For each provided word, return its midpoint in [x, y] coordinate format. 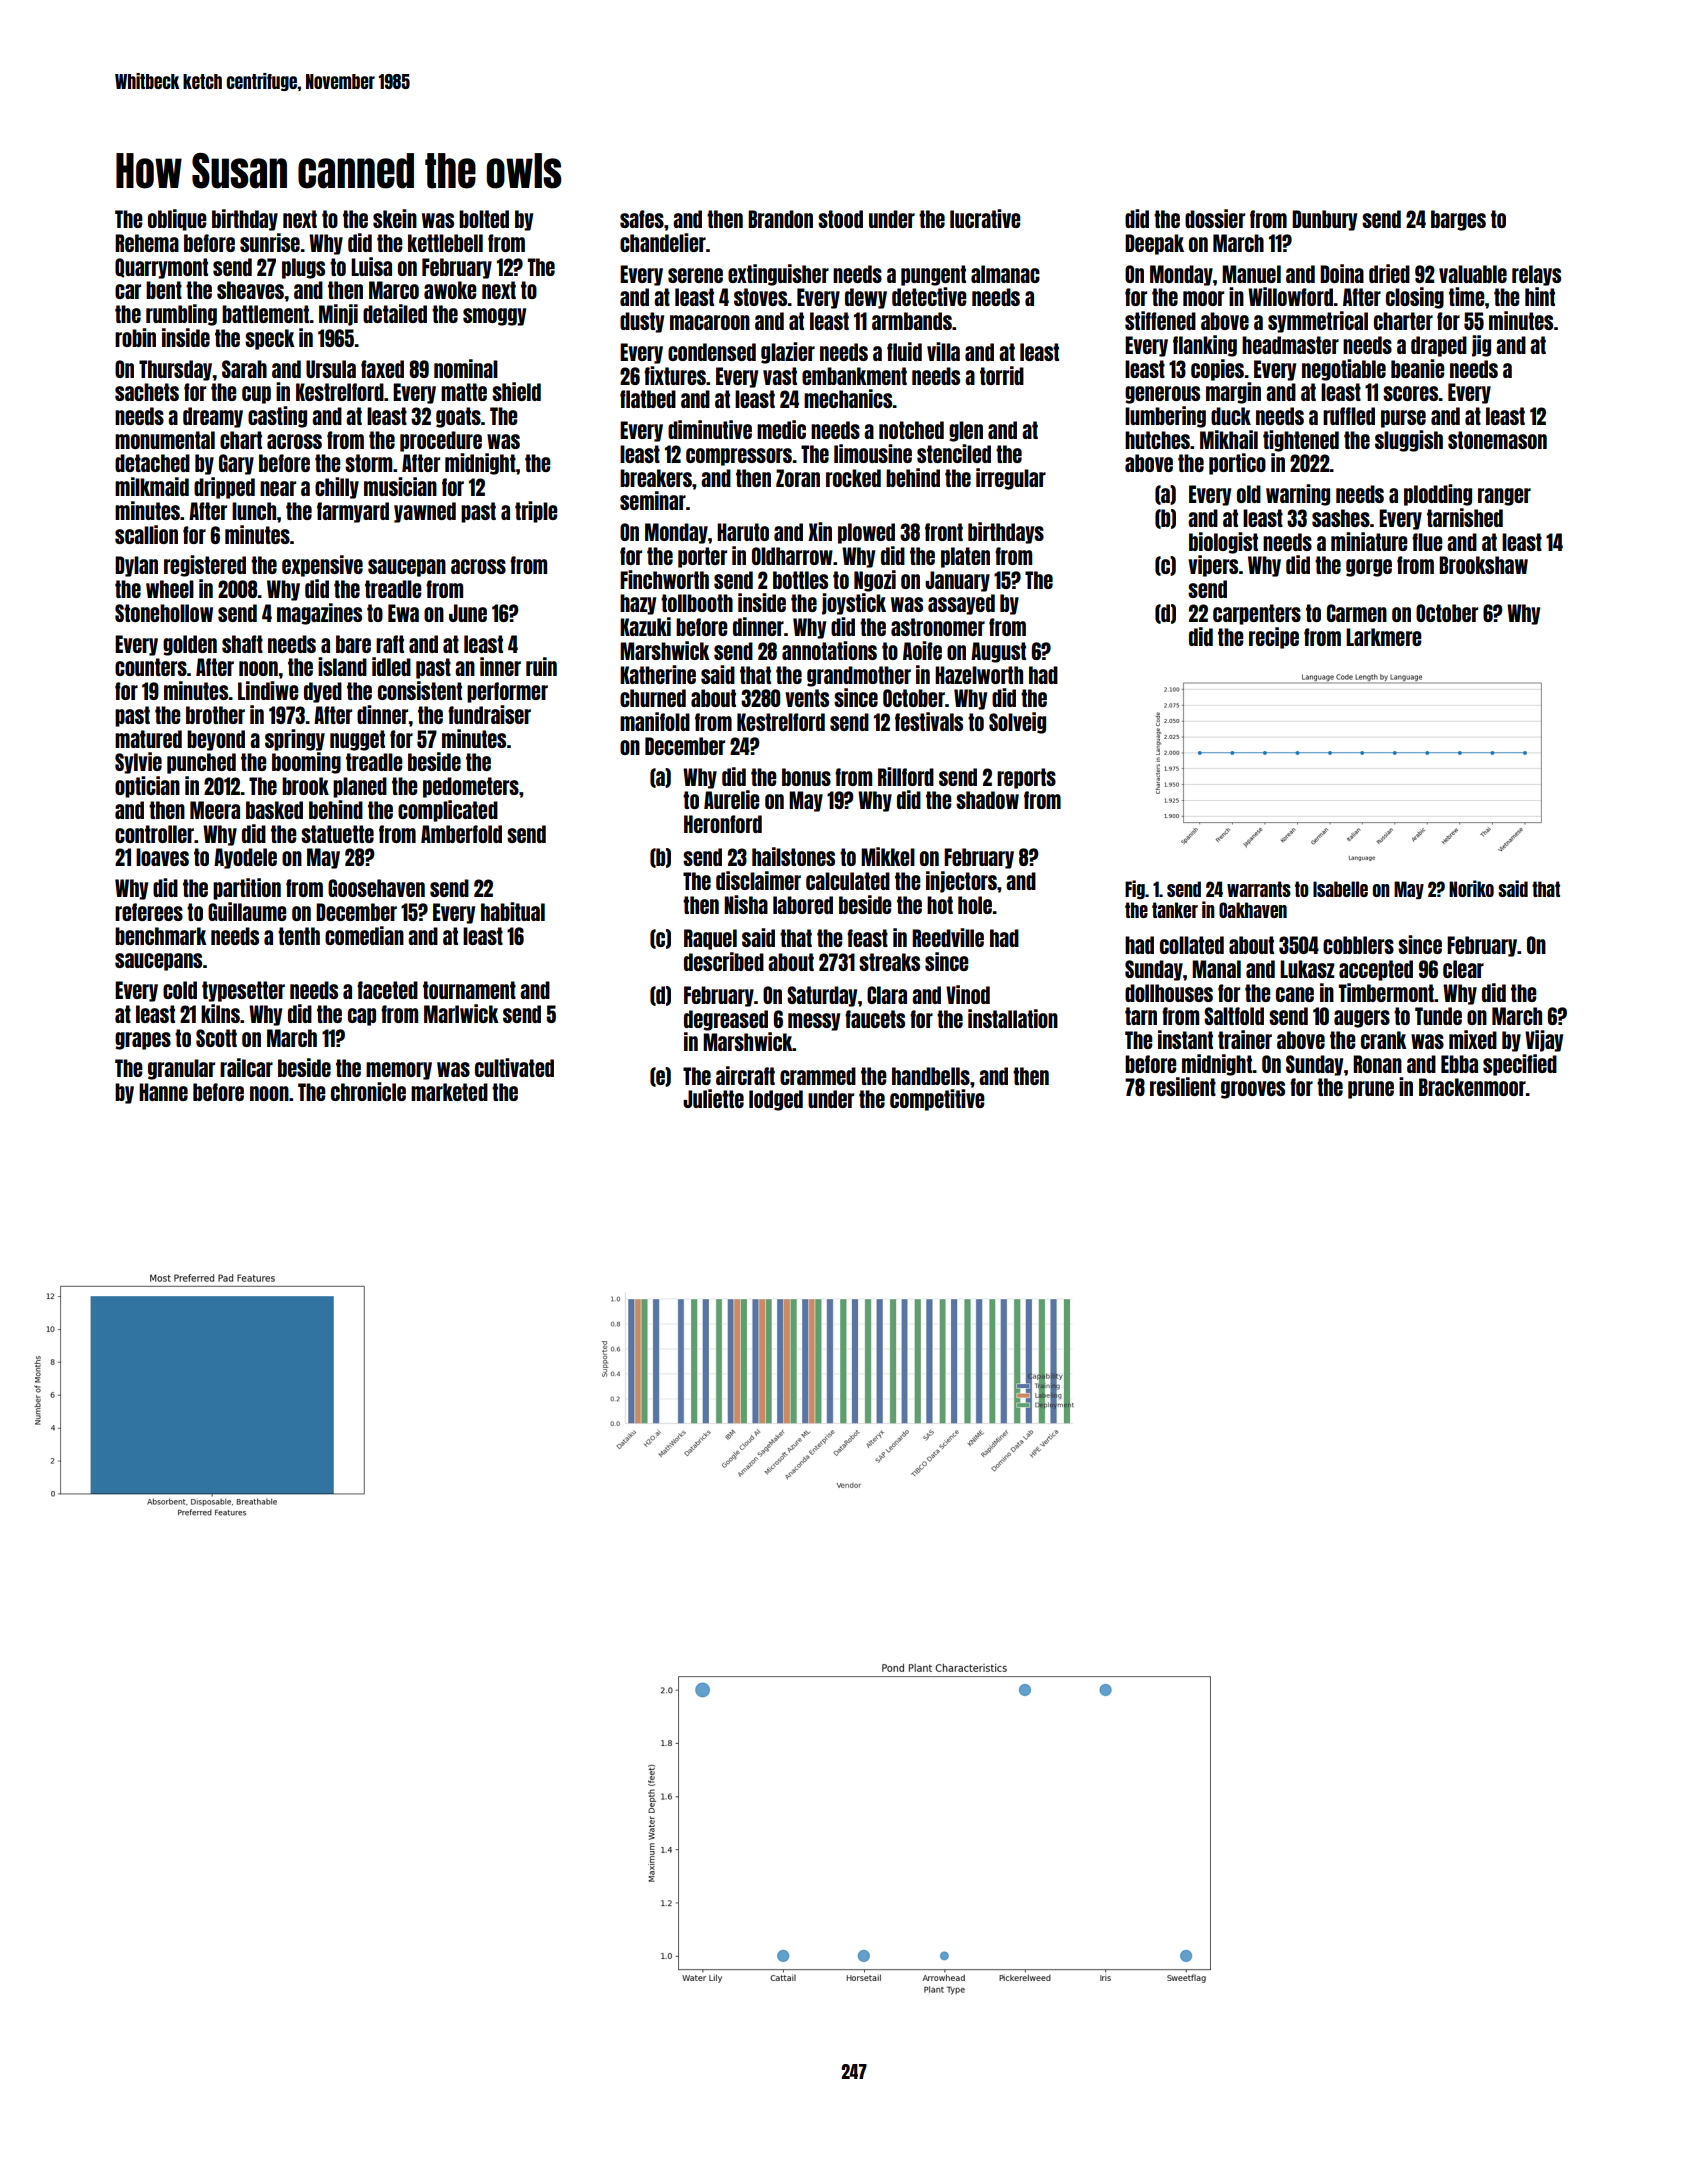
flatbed [648, 399]
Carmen [1357, 613]
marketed [449, 1092]
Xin [820, 531]
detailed [395, 313]
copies [1217, 370]
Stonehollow [164, 613]
